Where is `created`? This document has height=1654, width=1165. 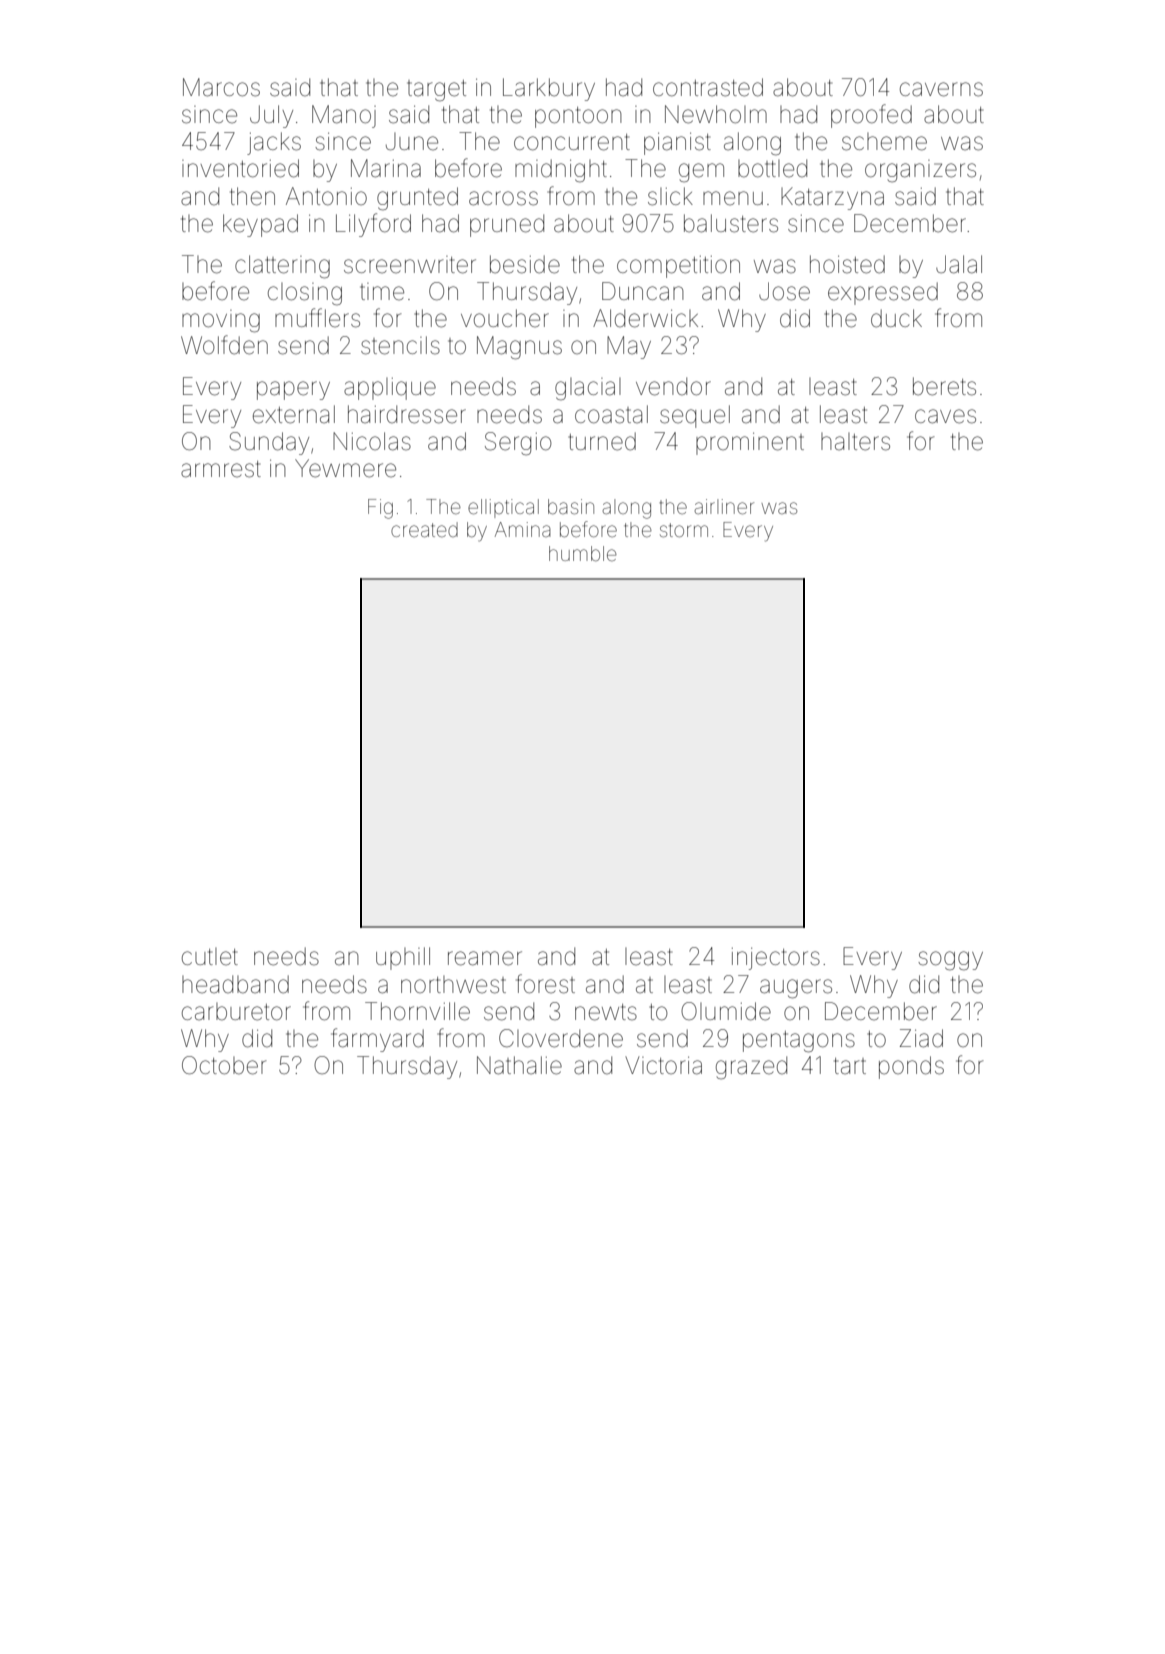 created is located at coordinates (424, 529).
